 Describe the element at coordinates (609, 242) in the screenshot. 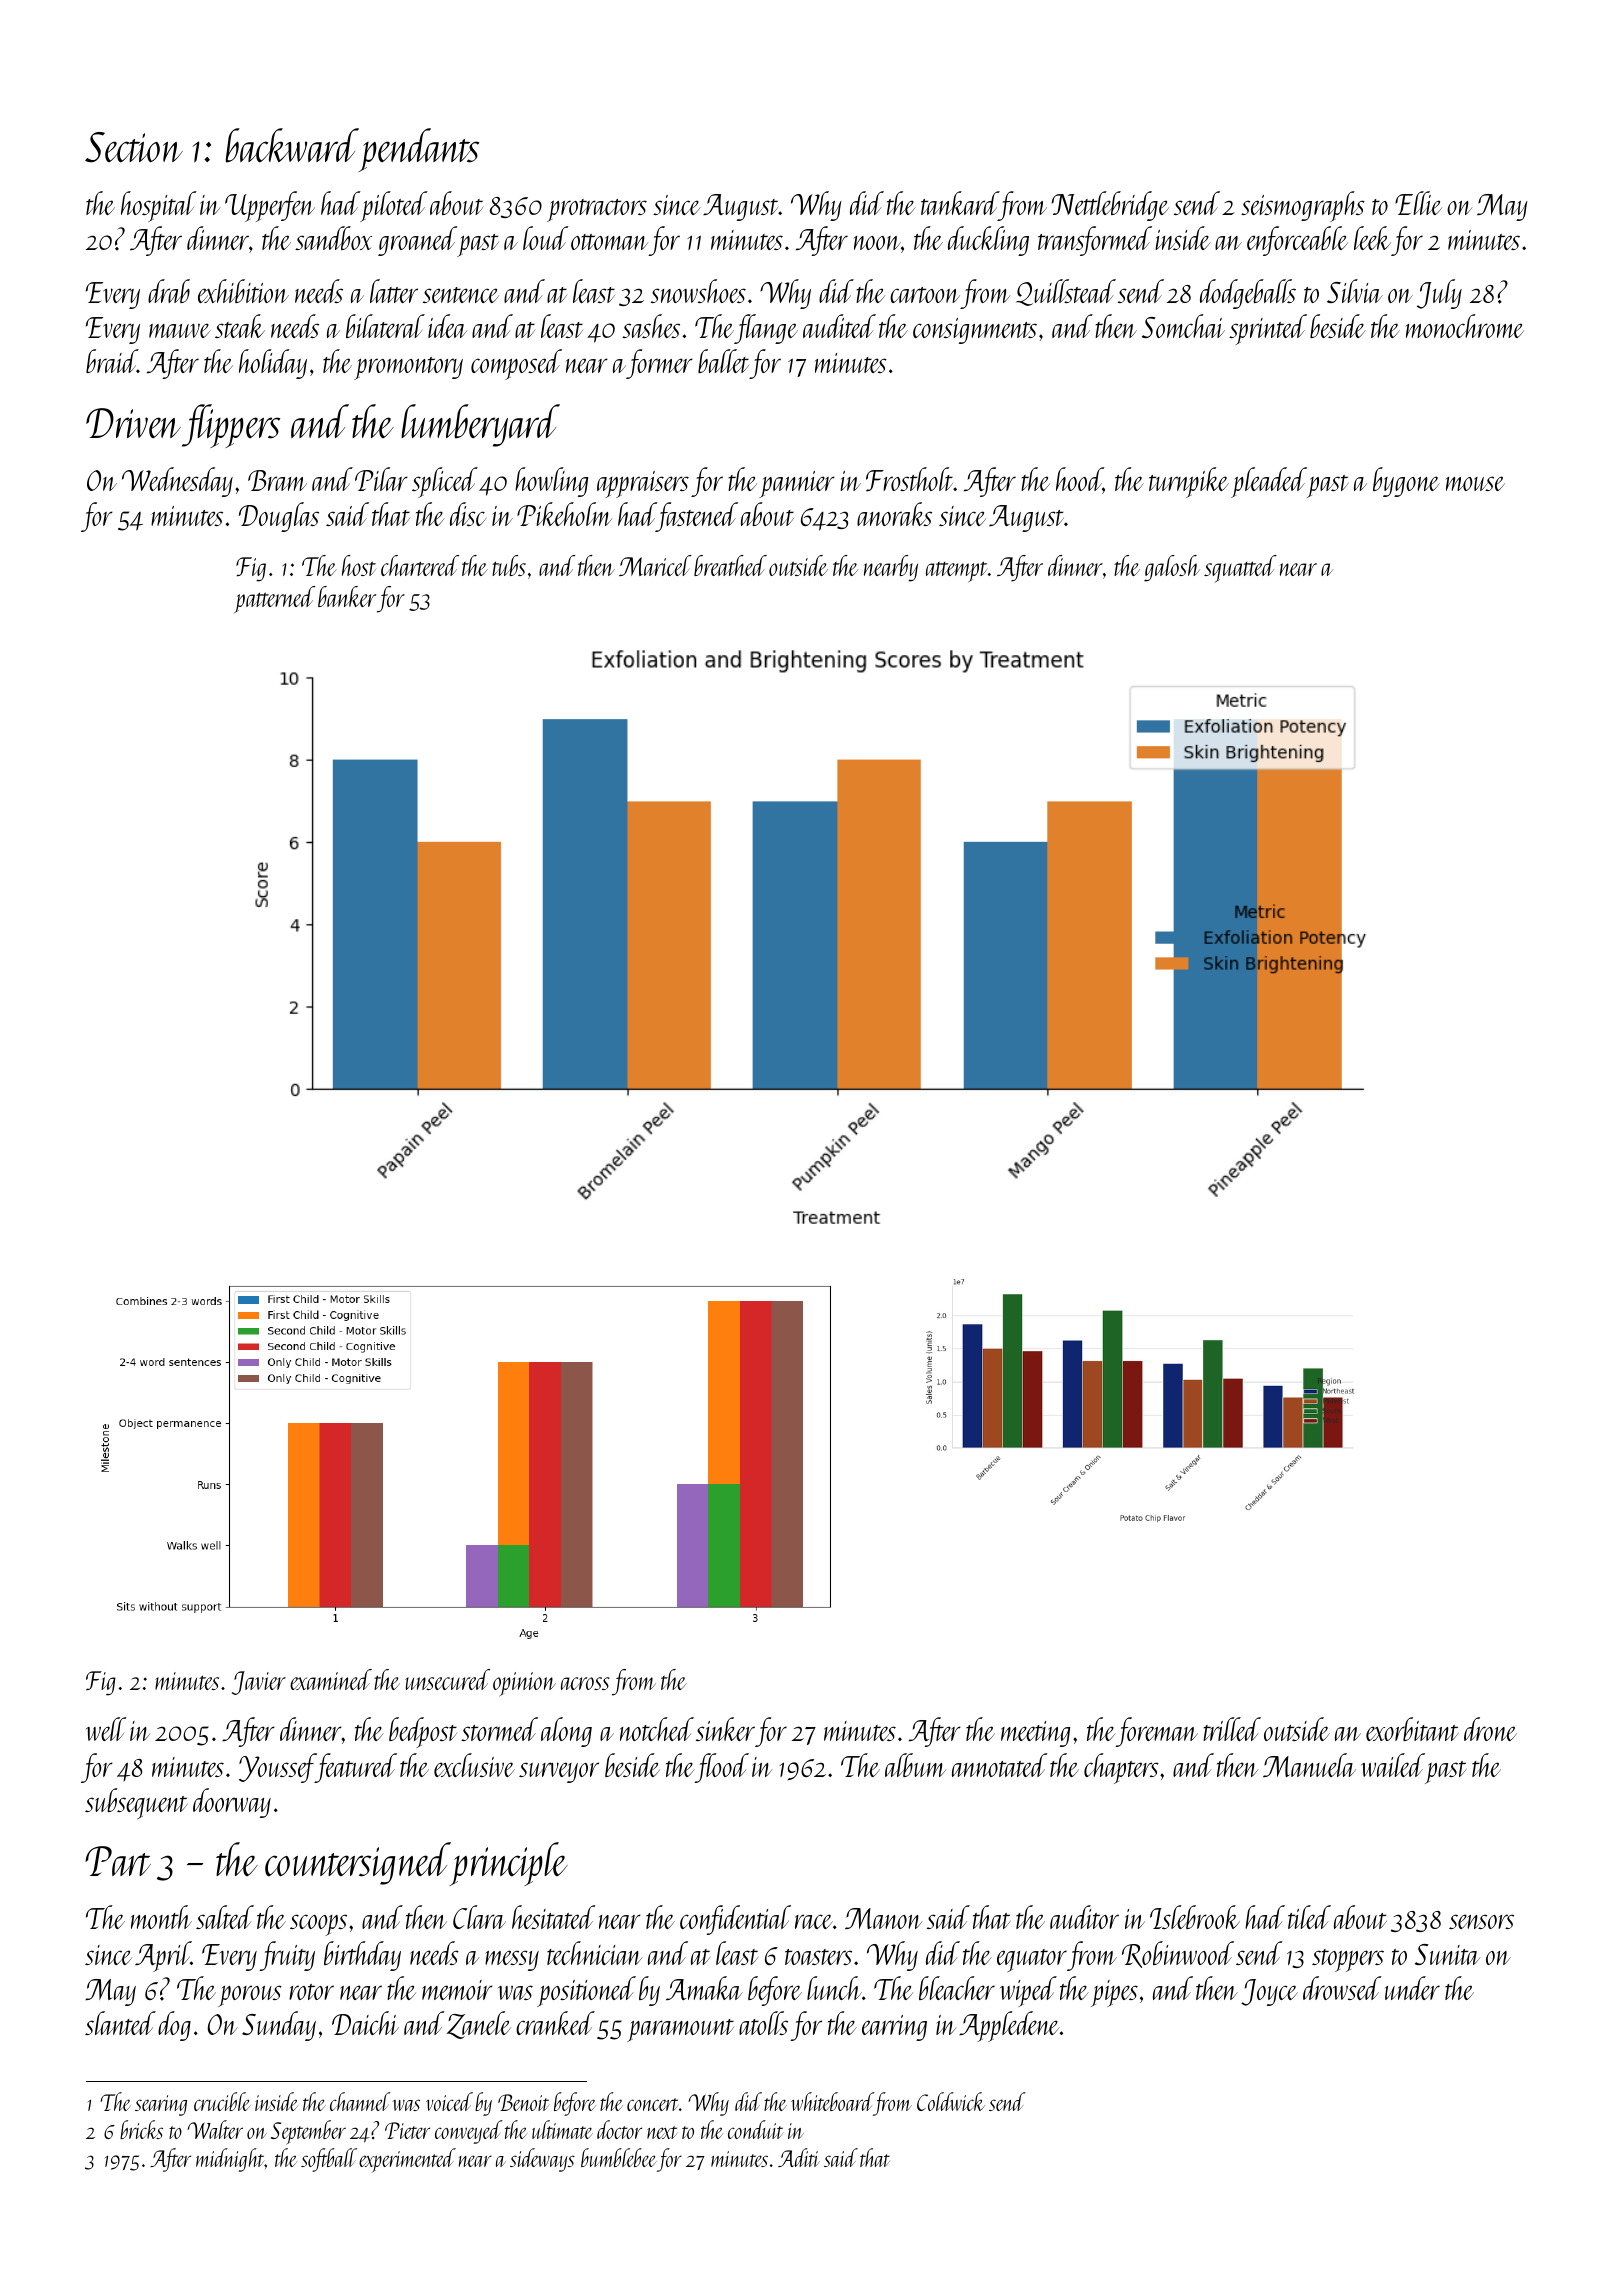

I see `ottoman` at that location.
